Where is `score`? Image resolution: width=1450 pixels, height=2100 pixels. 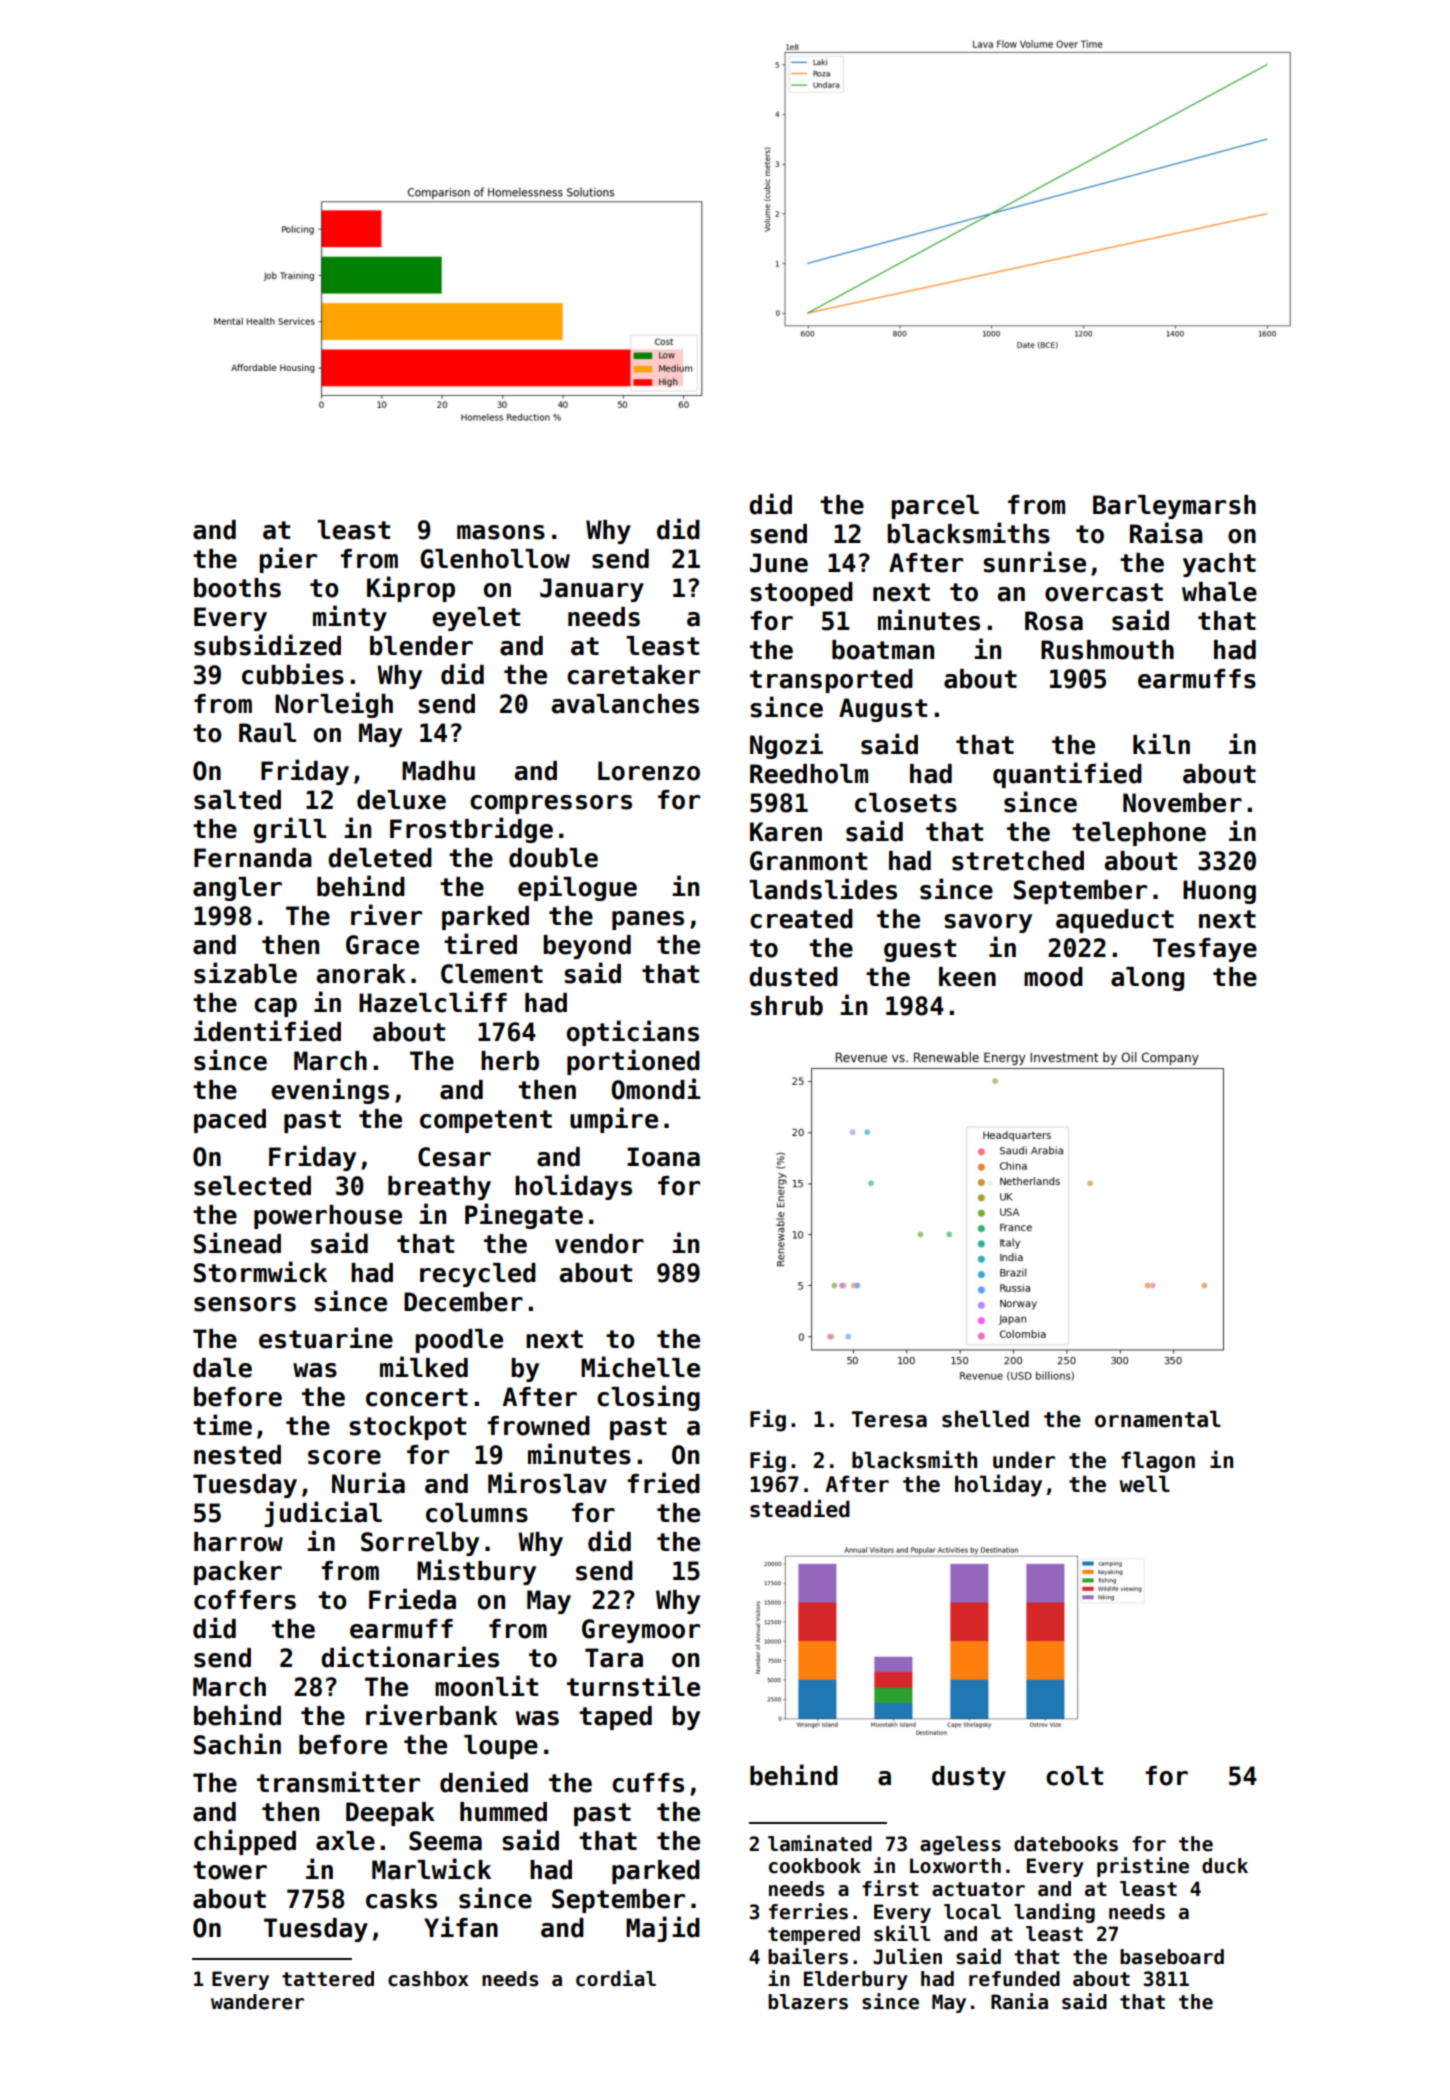 score is located at coordinates (344, 1457).
